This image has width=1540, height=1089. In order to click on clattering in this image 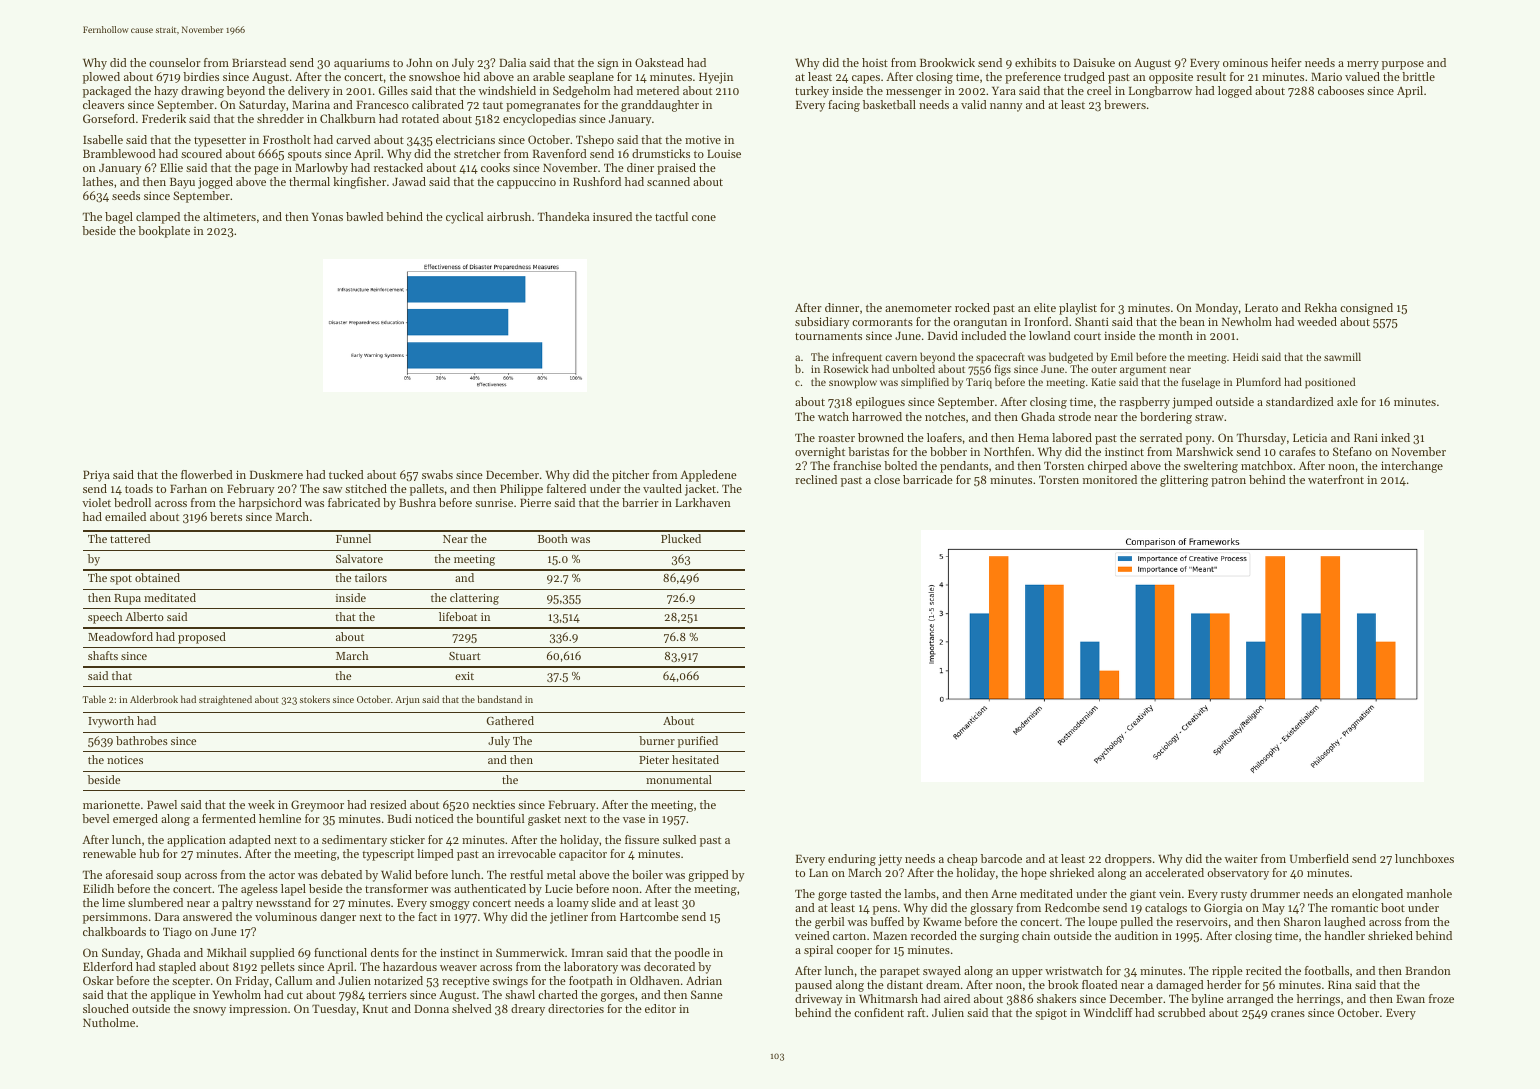, I will do `click(474, 599)`.
